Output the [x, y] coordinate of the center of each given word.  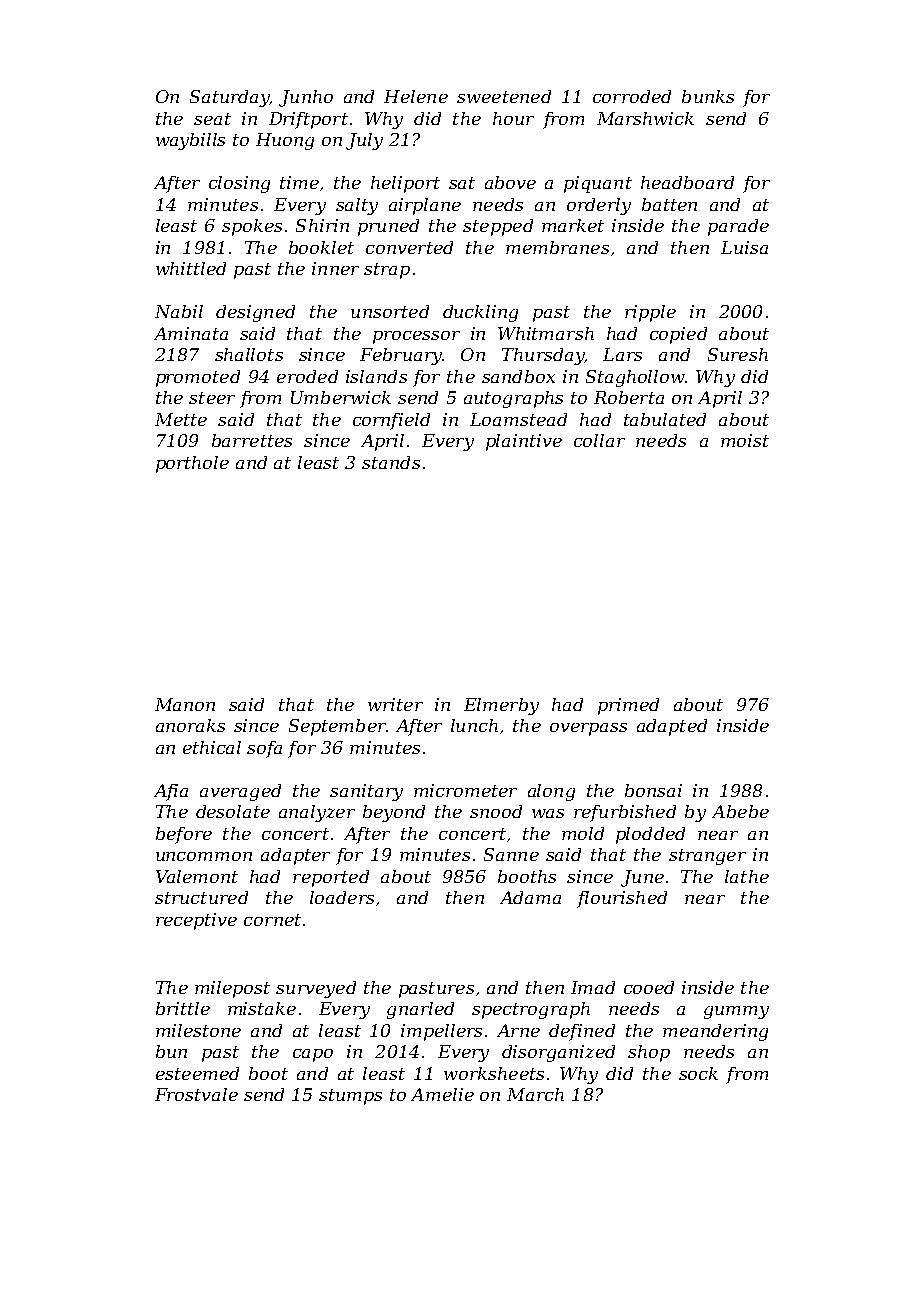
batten [669, 204]
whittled [191, 268]
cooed [649, 987]
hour [513, 118]
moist [745, 440]
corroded [632, 96]
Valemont [197, 876]
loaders [342, 897]
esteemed [197, 1073]
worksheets [494, 1073]
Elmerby [501, 706]
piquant [598, 184]
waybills [190, 141]
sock [698, 1073]
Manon [185, 704]
